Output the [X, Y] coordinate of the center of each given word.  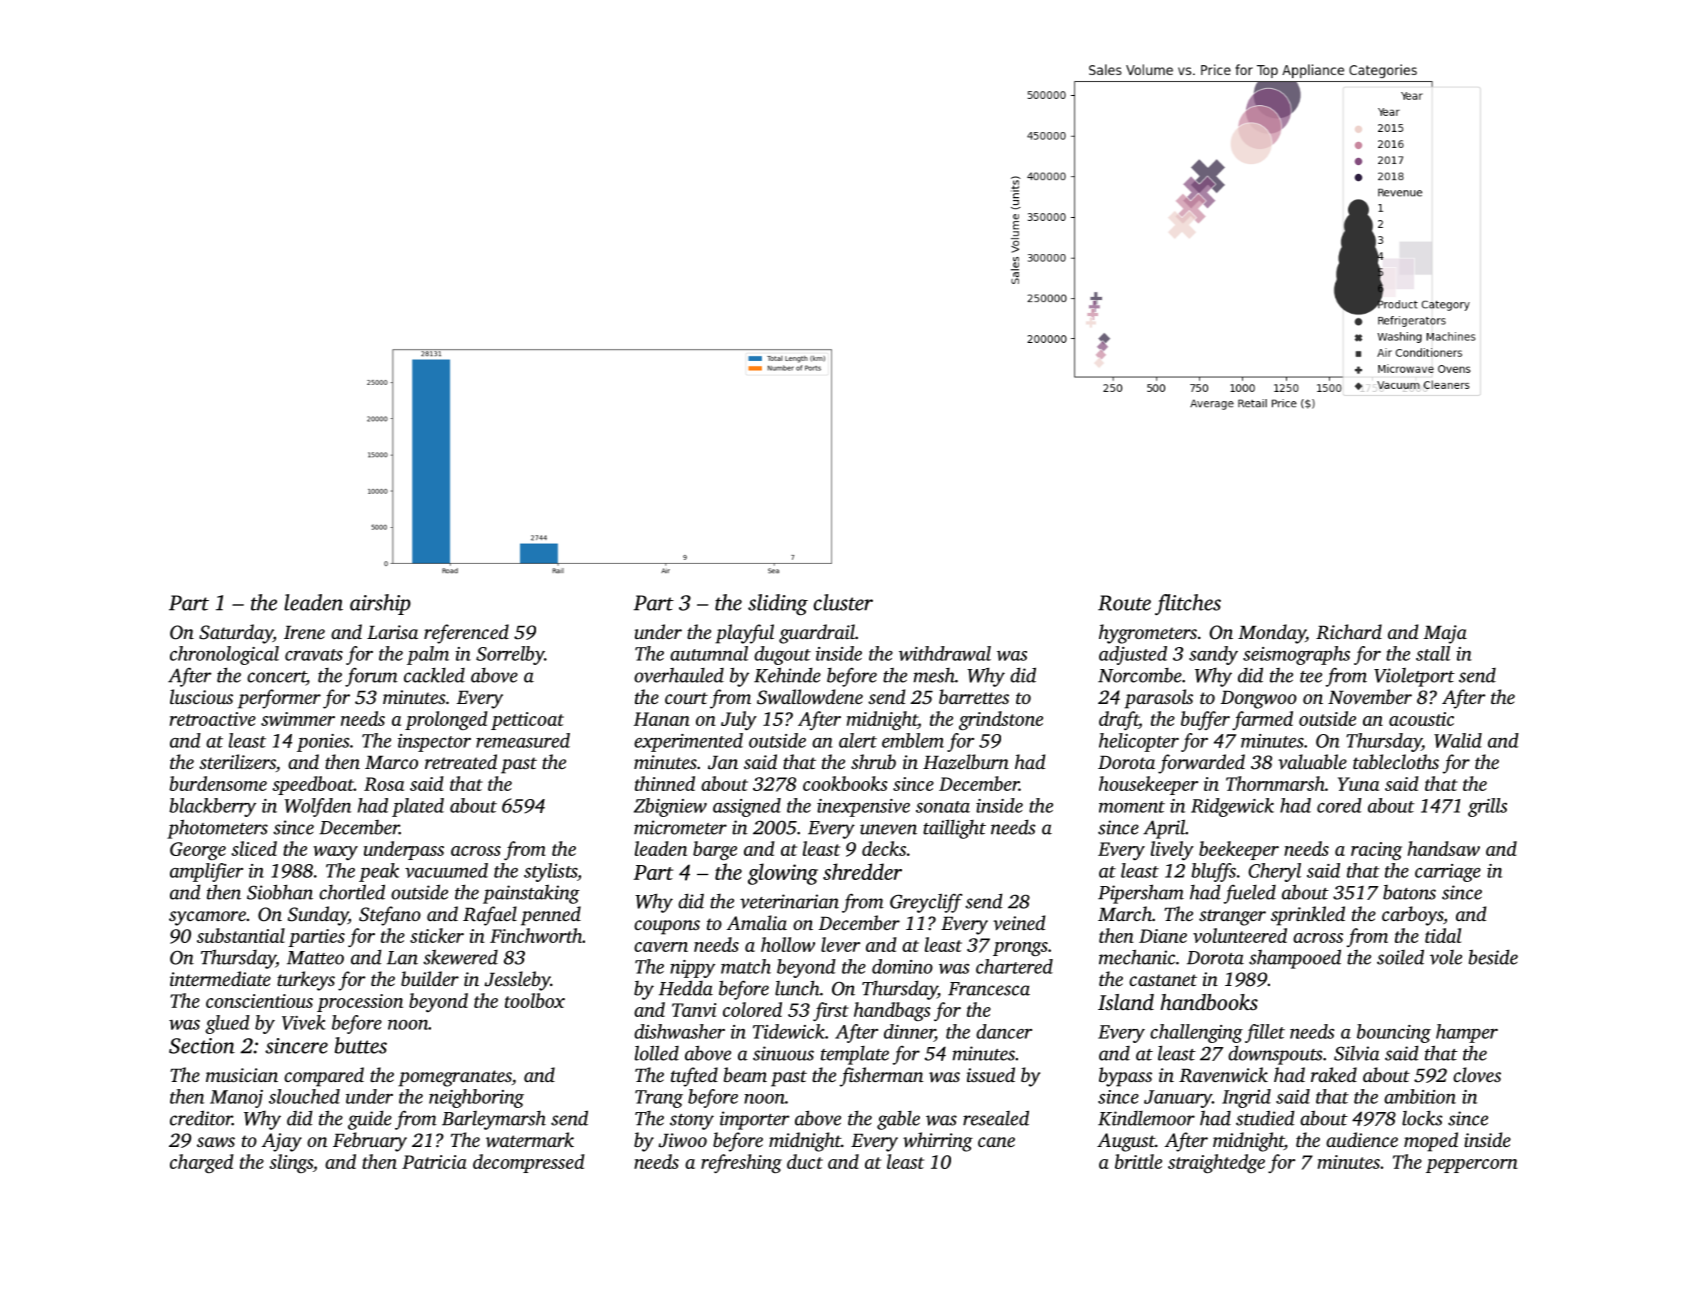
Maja [1445, 634]
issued [991, 1074]
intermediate [220, 978]
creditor [201, 1118]
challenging [1196, 1033]
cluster [843, 602]
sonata [943, 807]
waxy [335, 853]
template [855, 1055]
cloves [1477, 1074]
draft [1119, 720]
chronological [224, 655]
